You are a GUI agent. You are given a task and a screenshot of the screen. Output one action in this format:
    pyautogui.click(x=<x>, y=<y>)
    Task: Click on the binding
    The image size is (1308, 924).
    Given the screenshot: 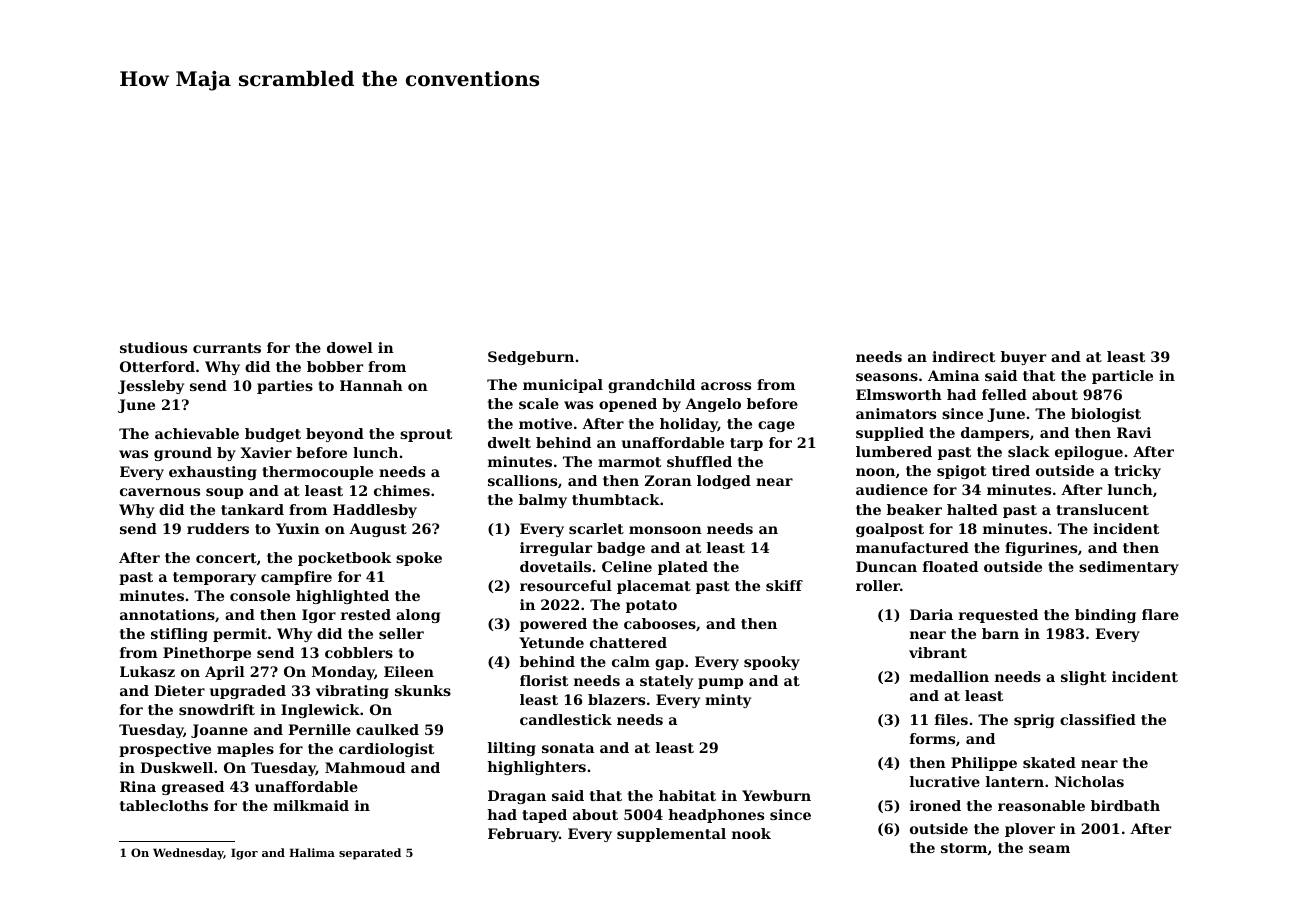 What is the action you would take?
    pyautogui.click(x=1105, y=616)
